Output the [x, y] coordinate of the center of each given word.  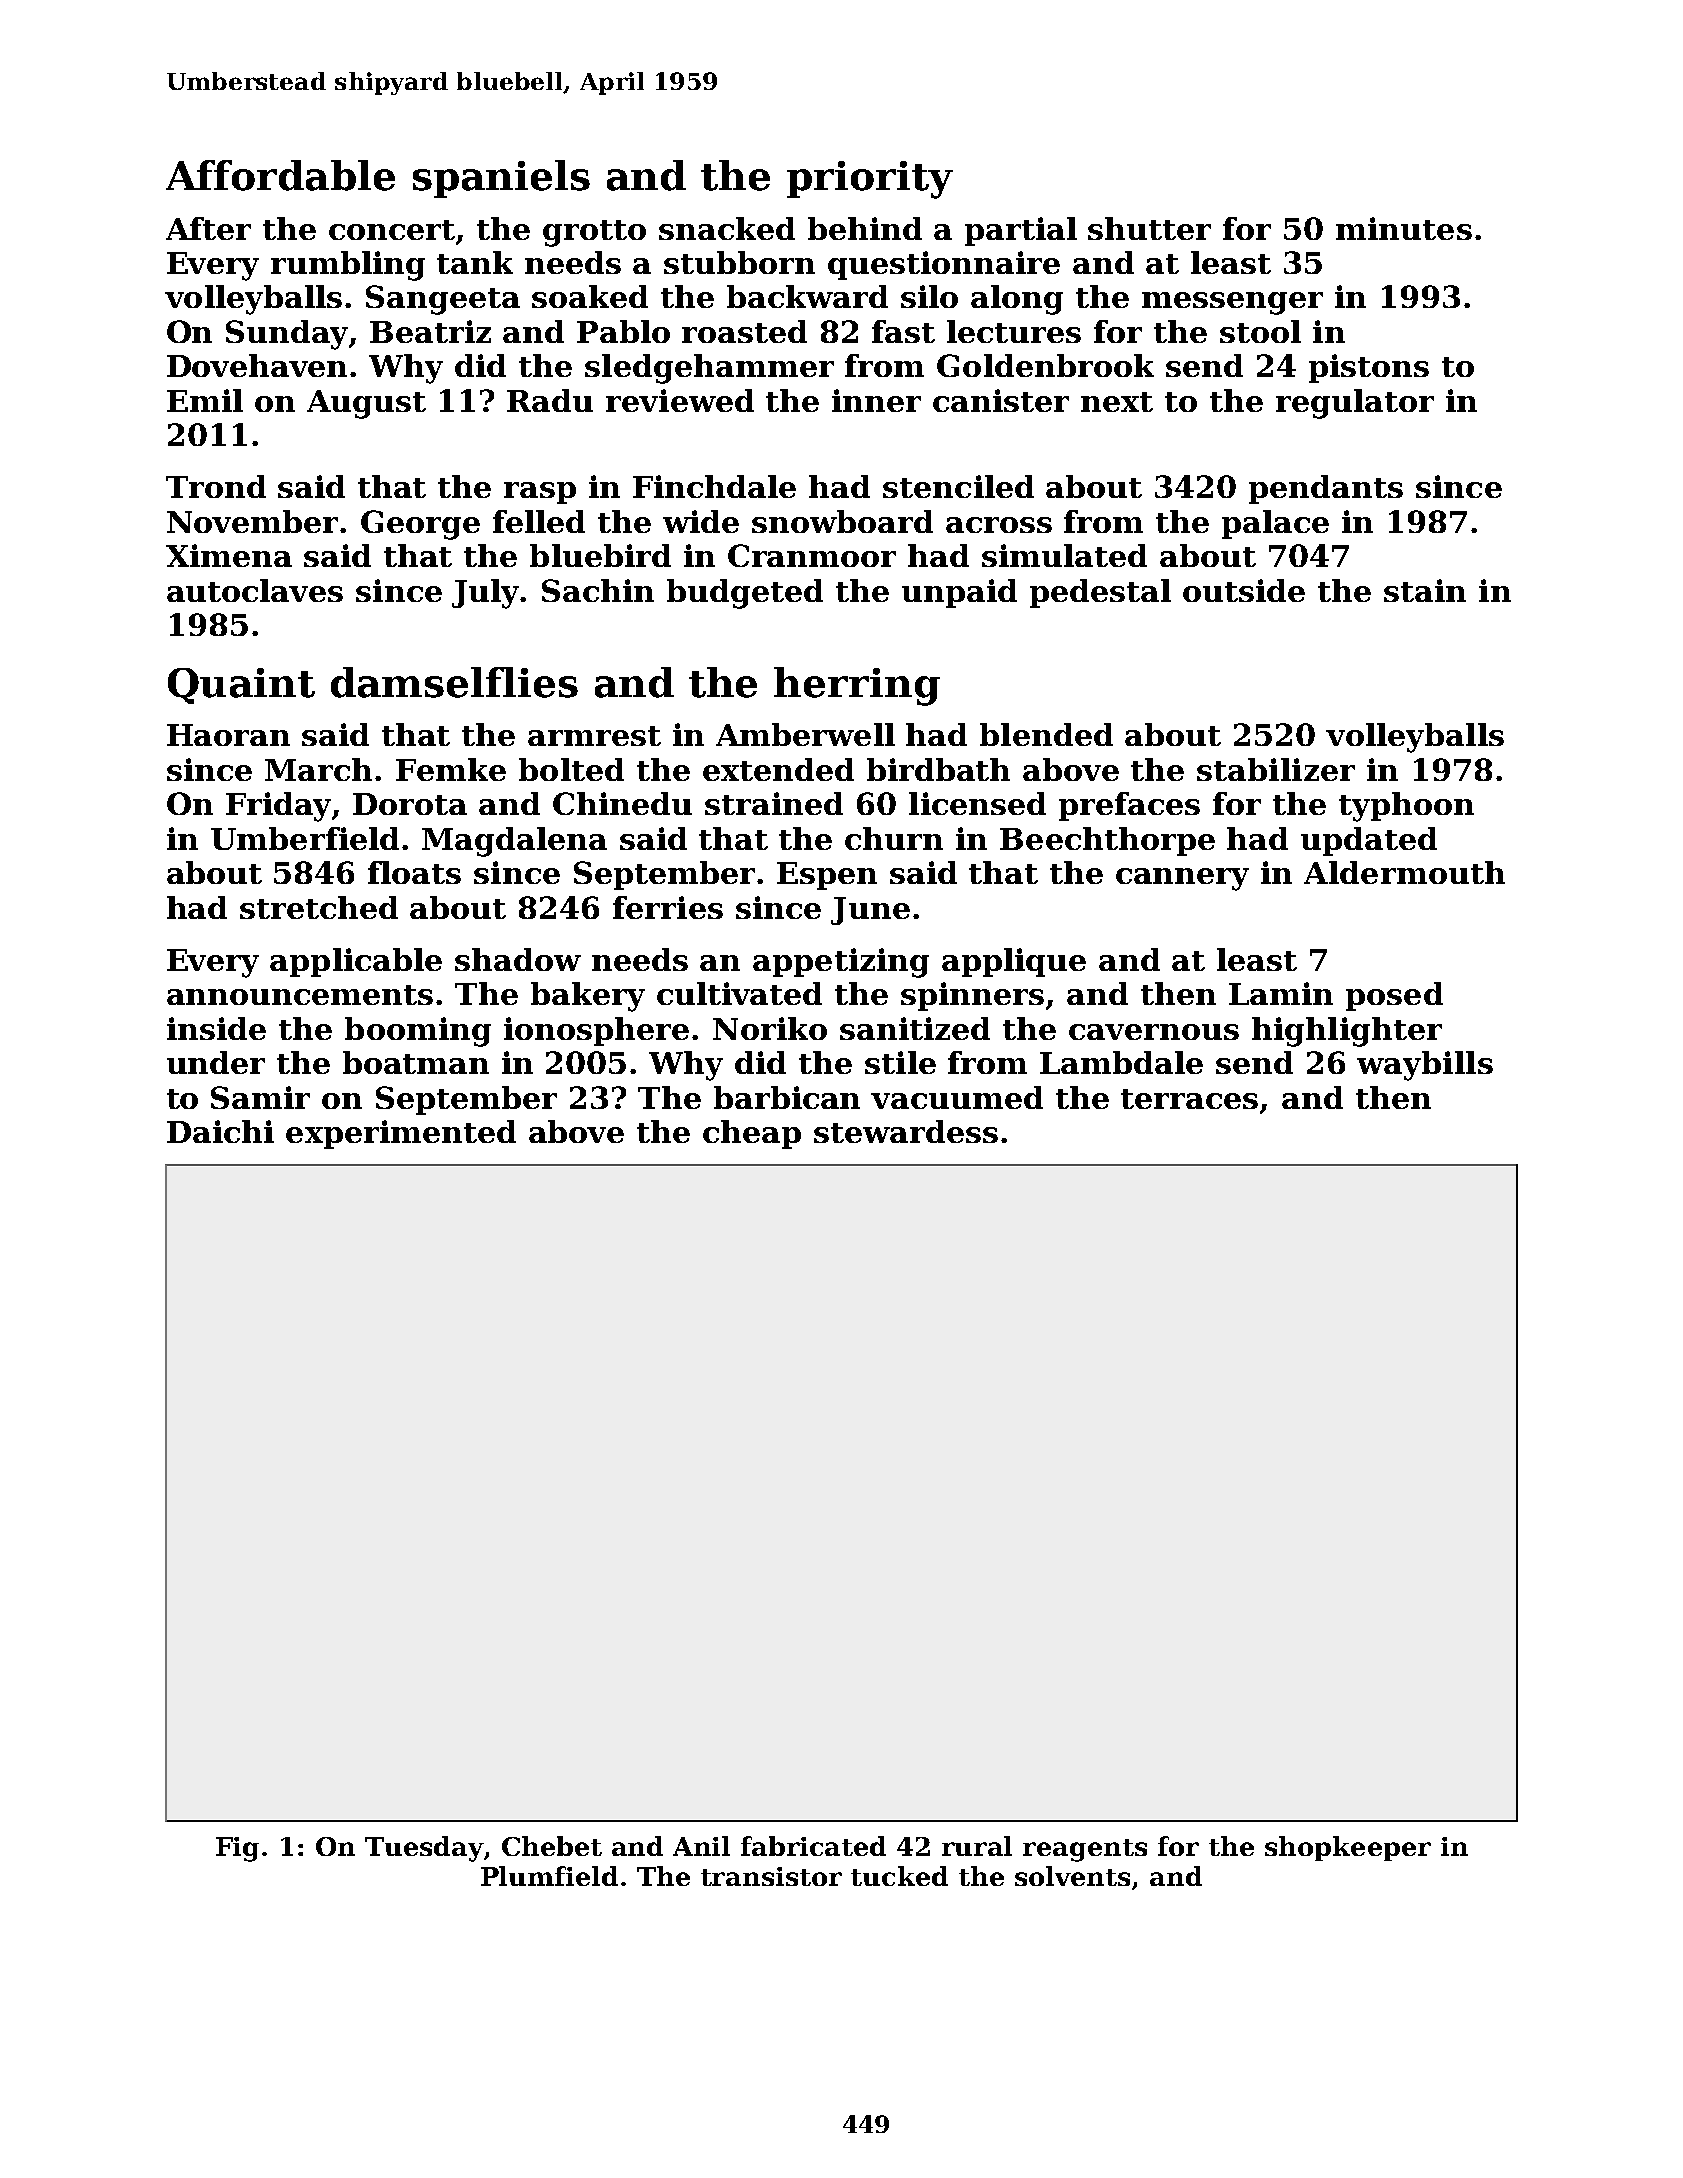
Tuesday [424, 1849]
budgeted [745, 594]
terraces [1189, 1099]
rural [977, 1846]
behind [865, 228]
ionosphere [596, 1031]
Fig [237, 1849]
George [420, 525]
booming [418, 1032]
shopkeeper [1348, 1848]
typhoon [1406, 807]
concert [392, 230]
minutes [1404, 228]
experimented [401, 1134]
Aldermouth [1404, 872]
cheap [752, 1134]
